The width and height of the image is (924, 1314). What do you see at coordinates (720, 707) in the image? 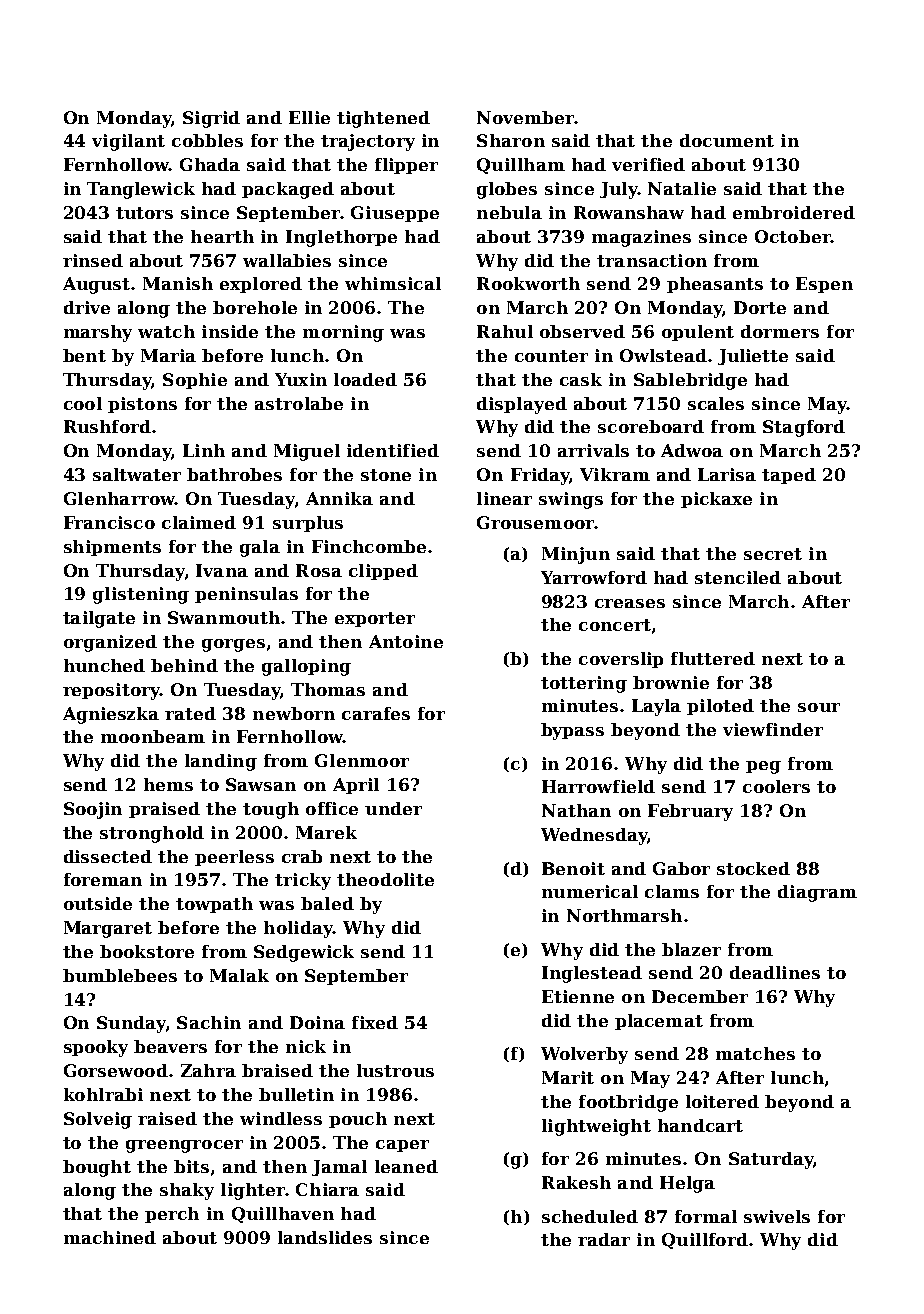
I see `piloted` at bounding box center [720, 707].
